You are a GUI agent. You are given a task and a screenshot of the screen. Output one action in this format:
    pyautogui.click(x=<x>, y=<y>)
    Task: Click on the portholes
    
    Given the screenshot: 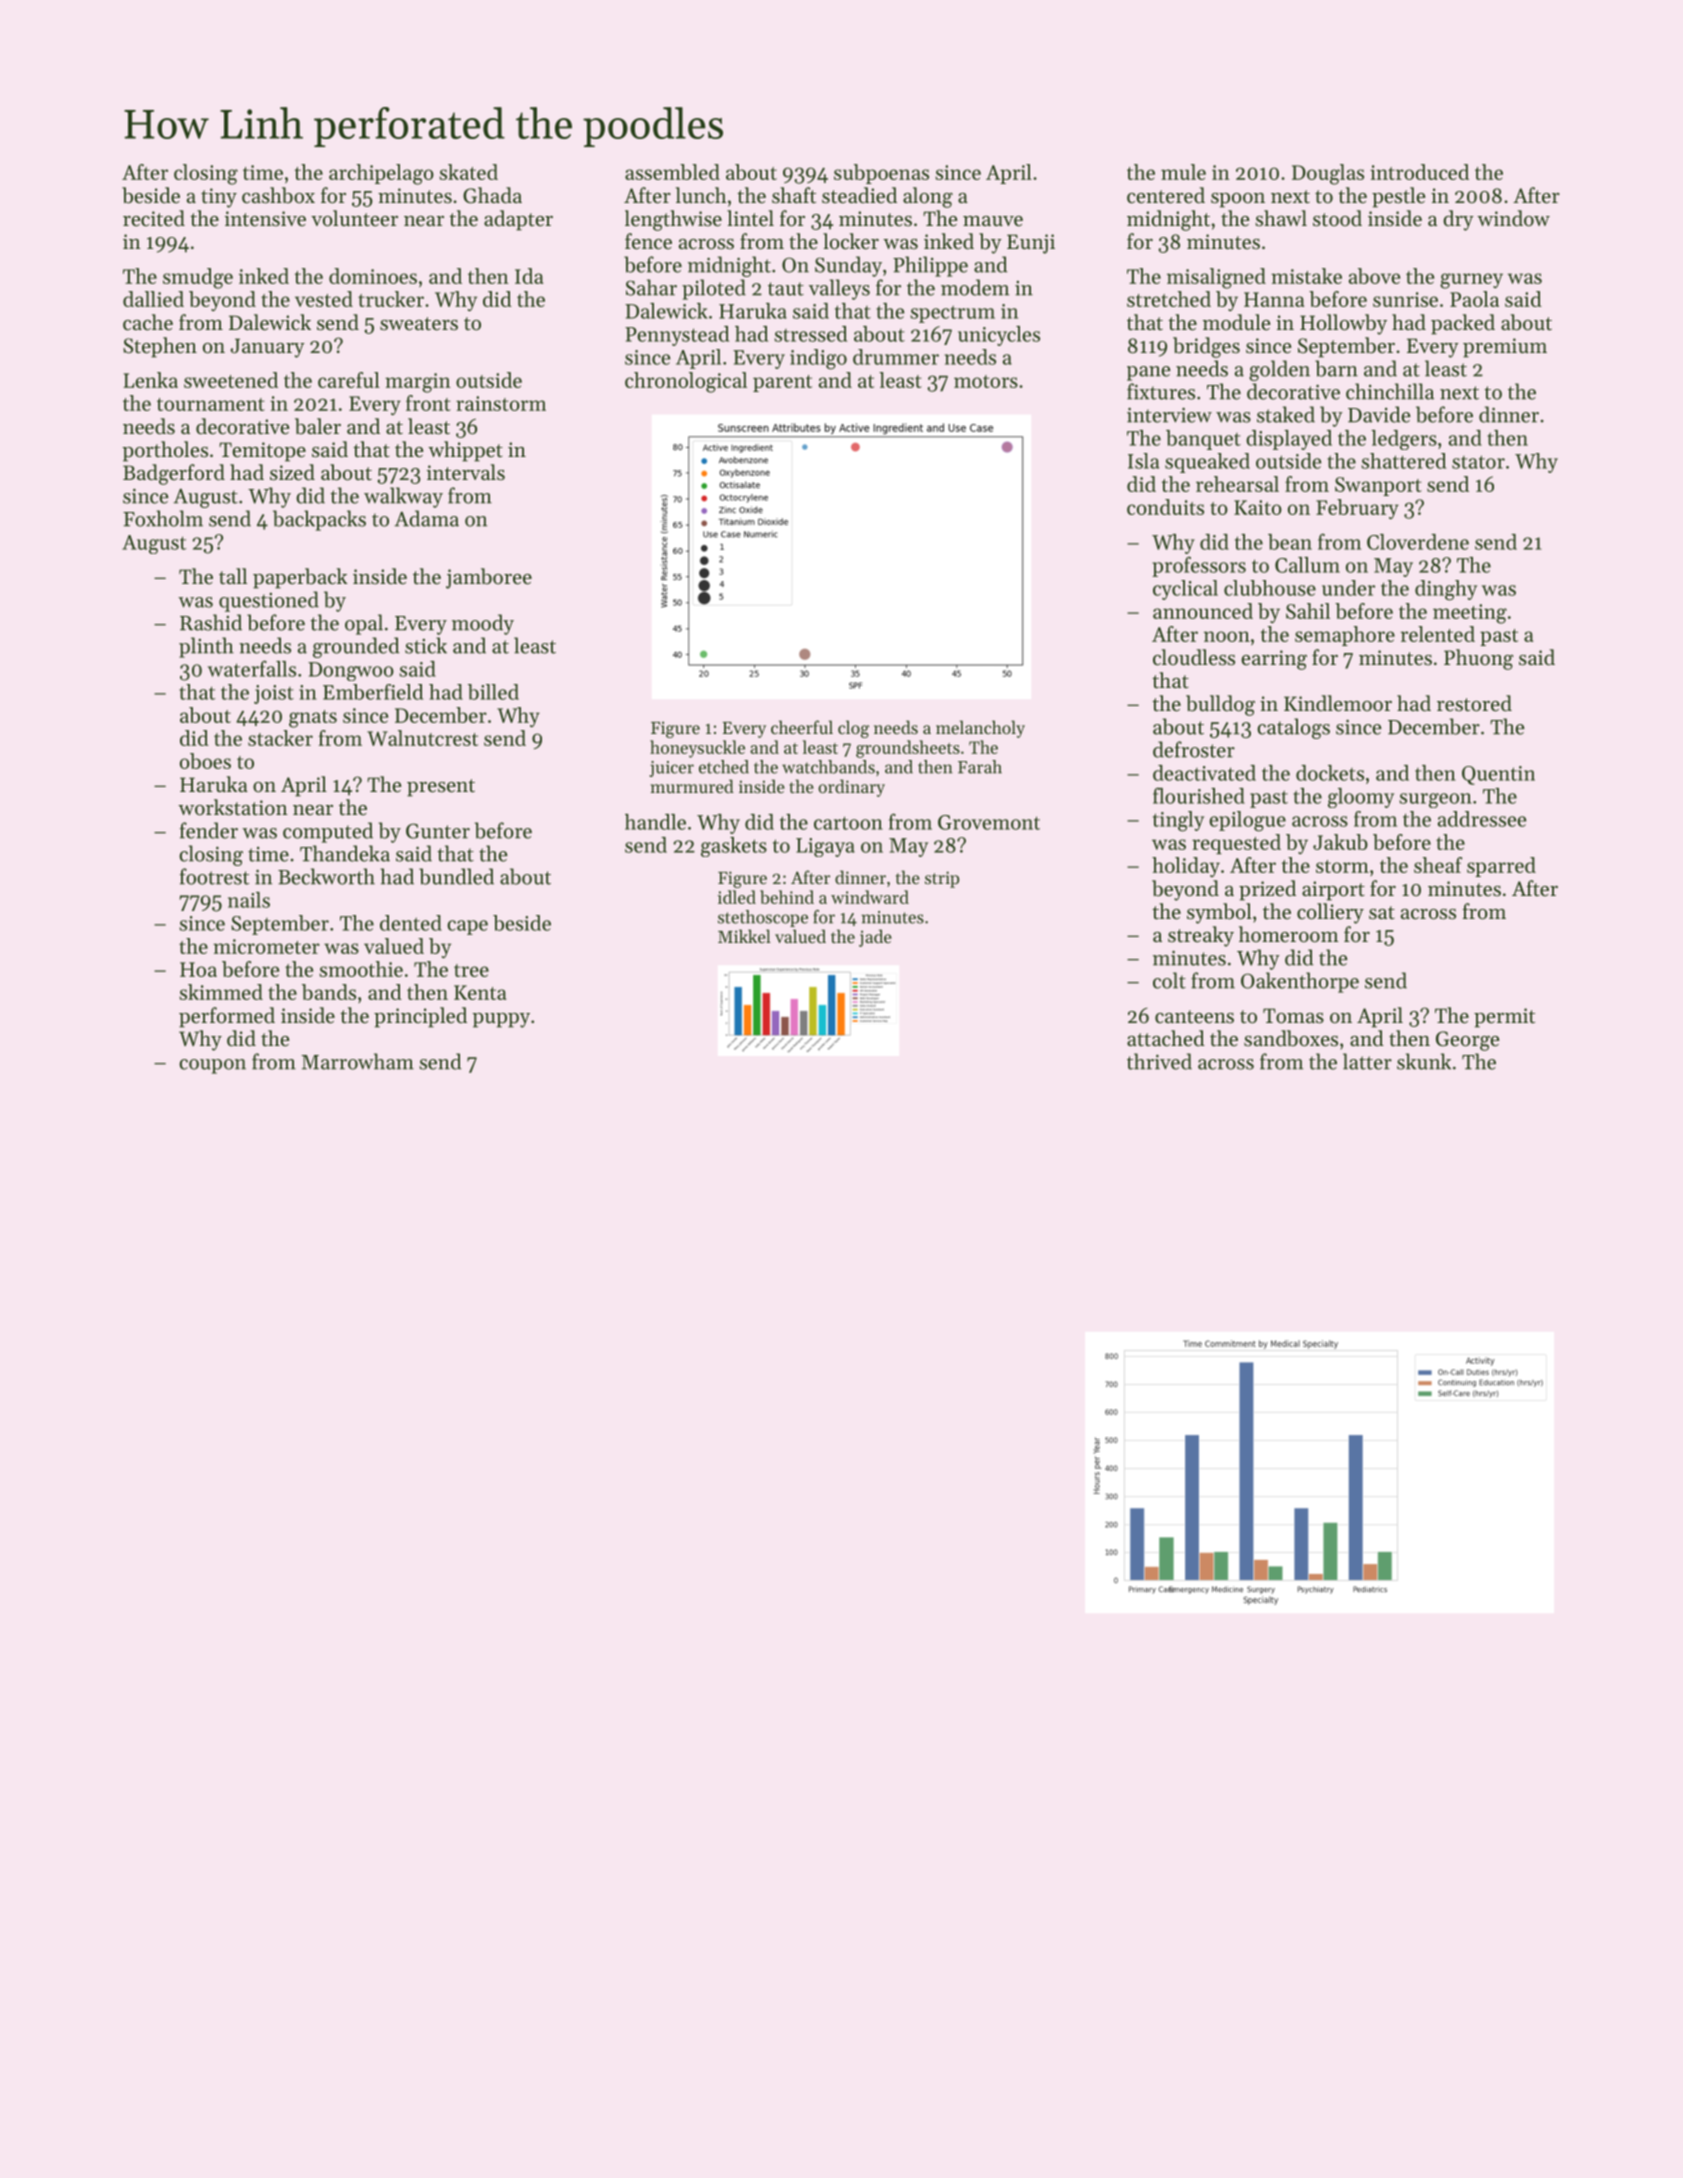 What is the action you would take?
    pyautogui.click(x=165, y=451)
